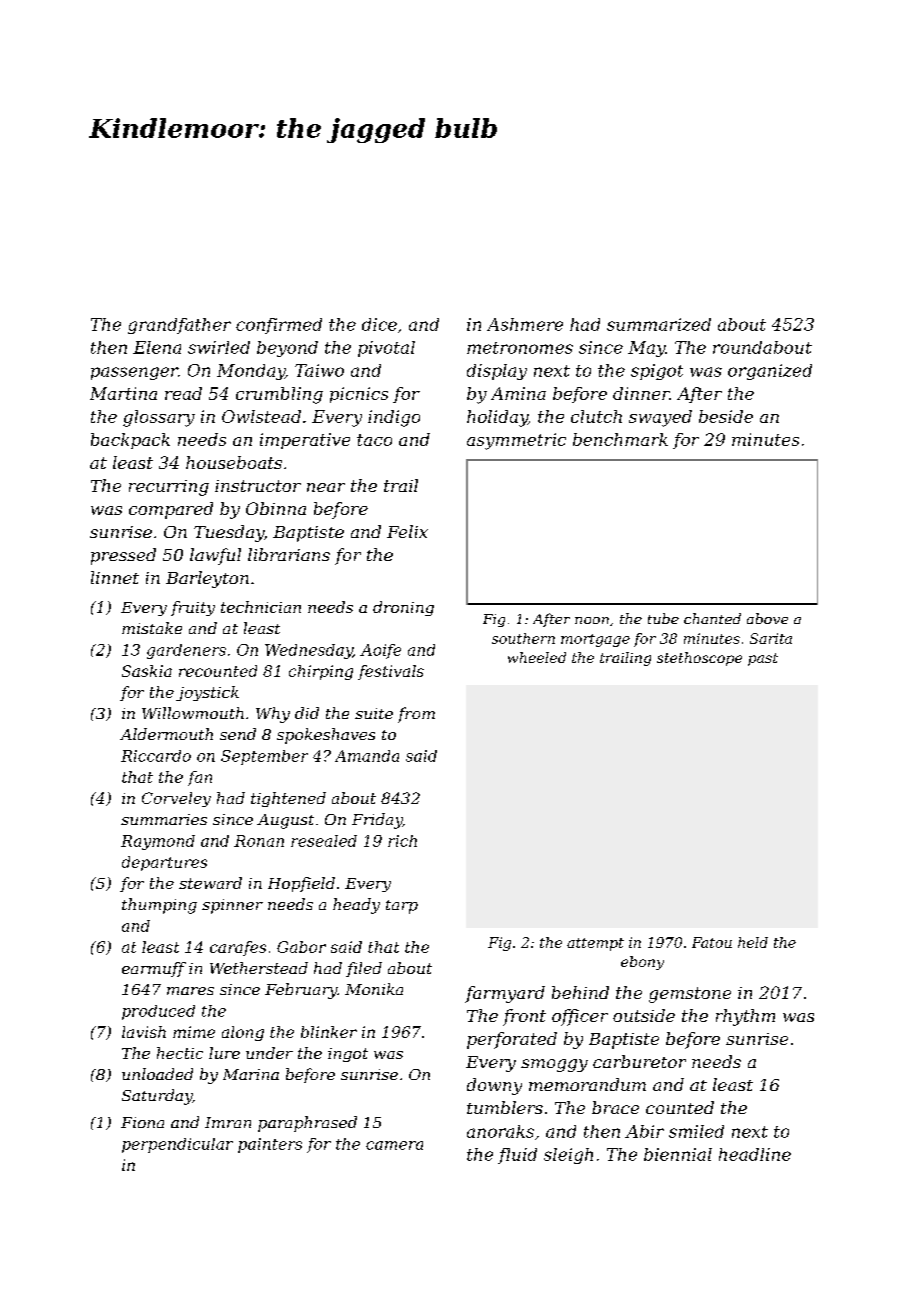  Describe the element at coordinates (595, 944) in the page. I see `attempt` at that location.
